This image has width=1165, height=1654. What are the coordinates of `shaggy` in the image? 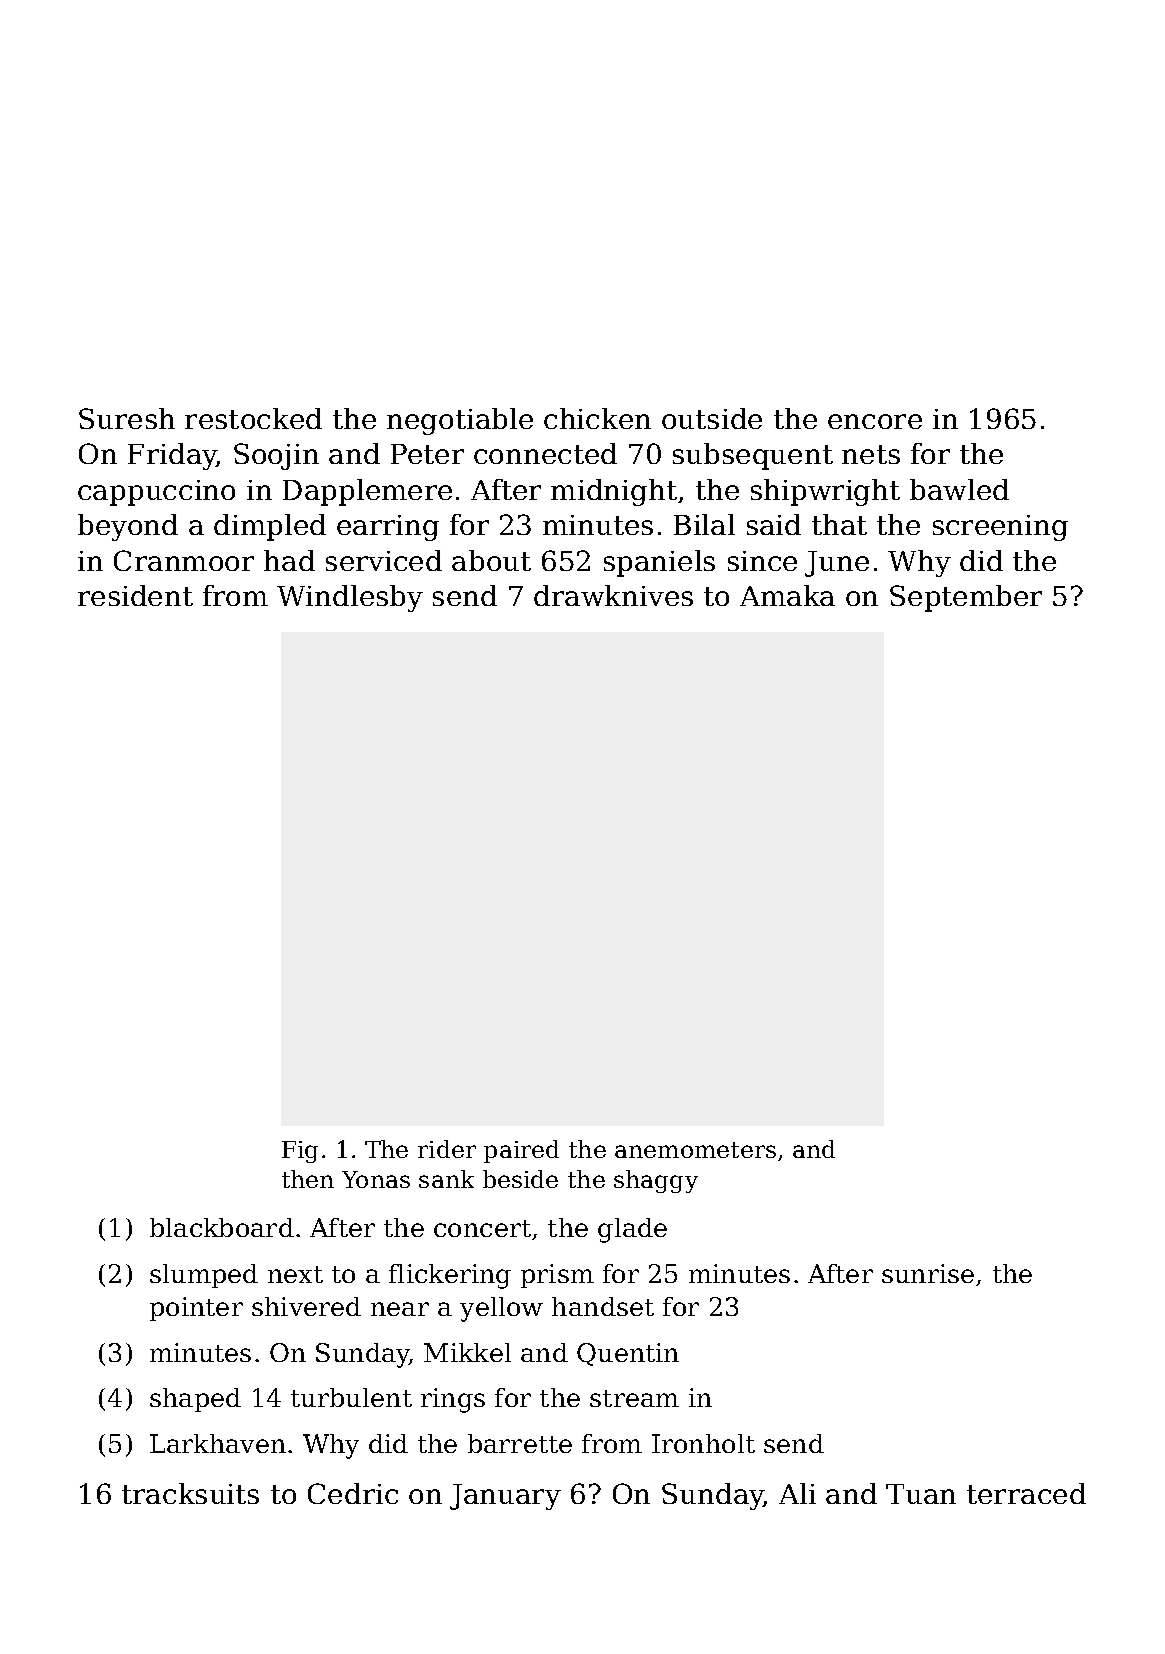 It's located at (656, 1181).
